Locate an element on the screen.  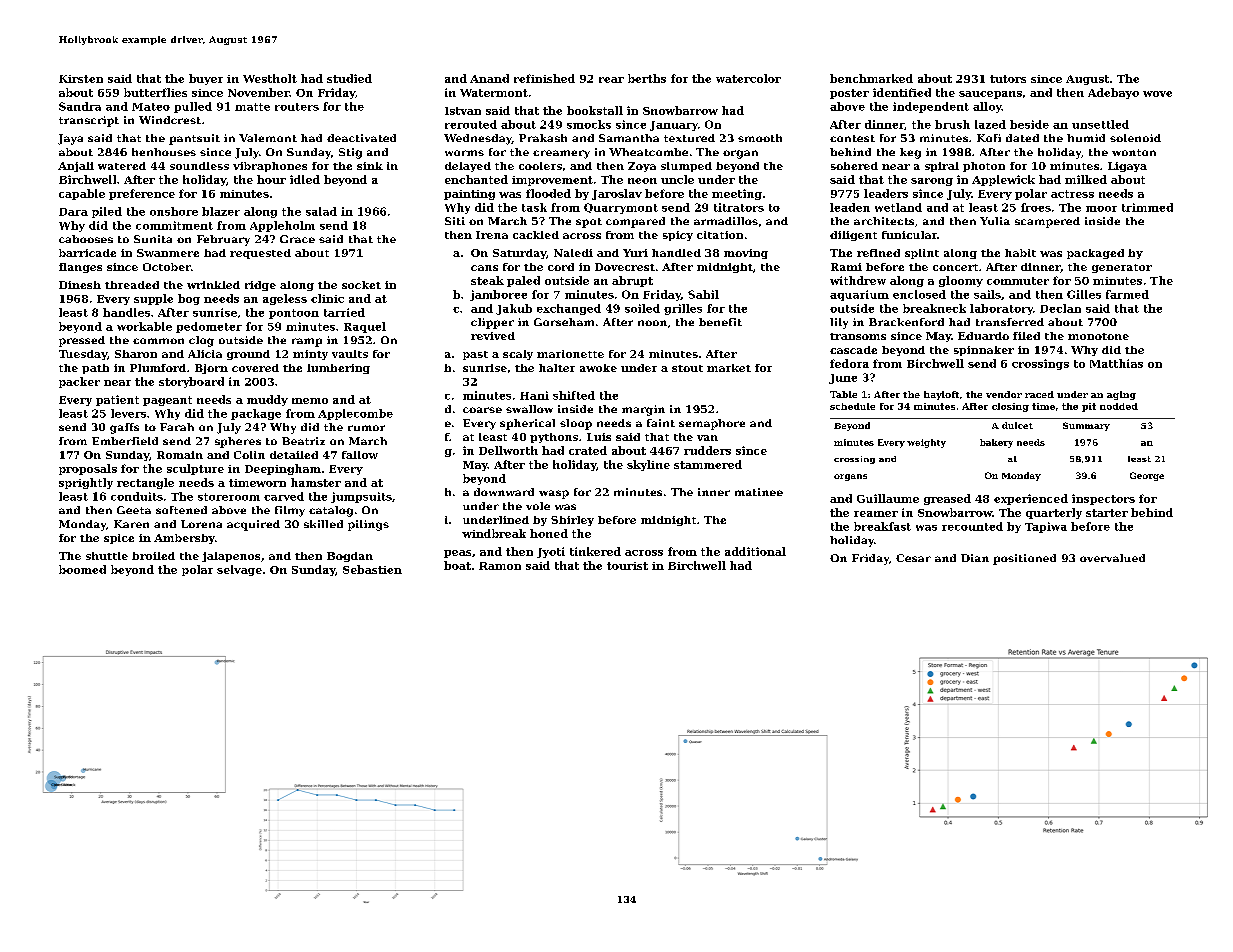
Matthias is located at coordinates (1116, 363).
